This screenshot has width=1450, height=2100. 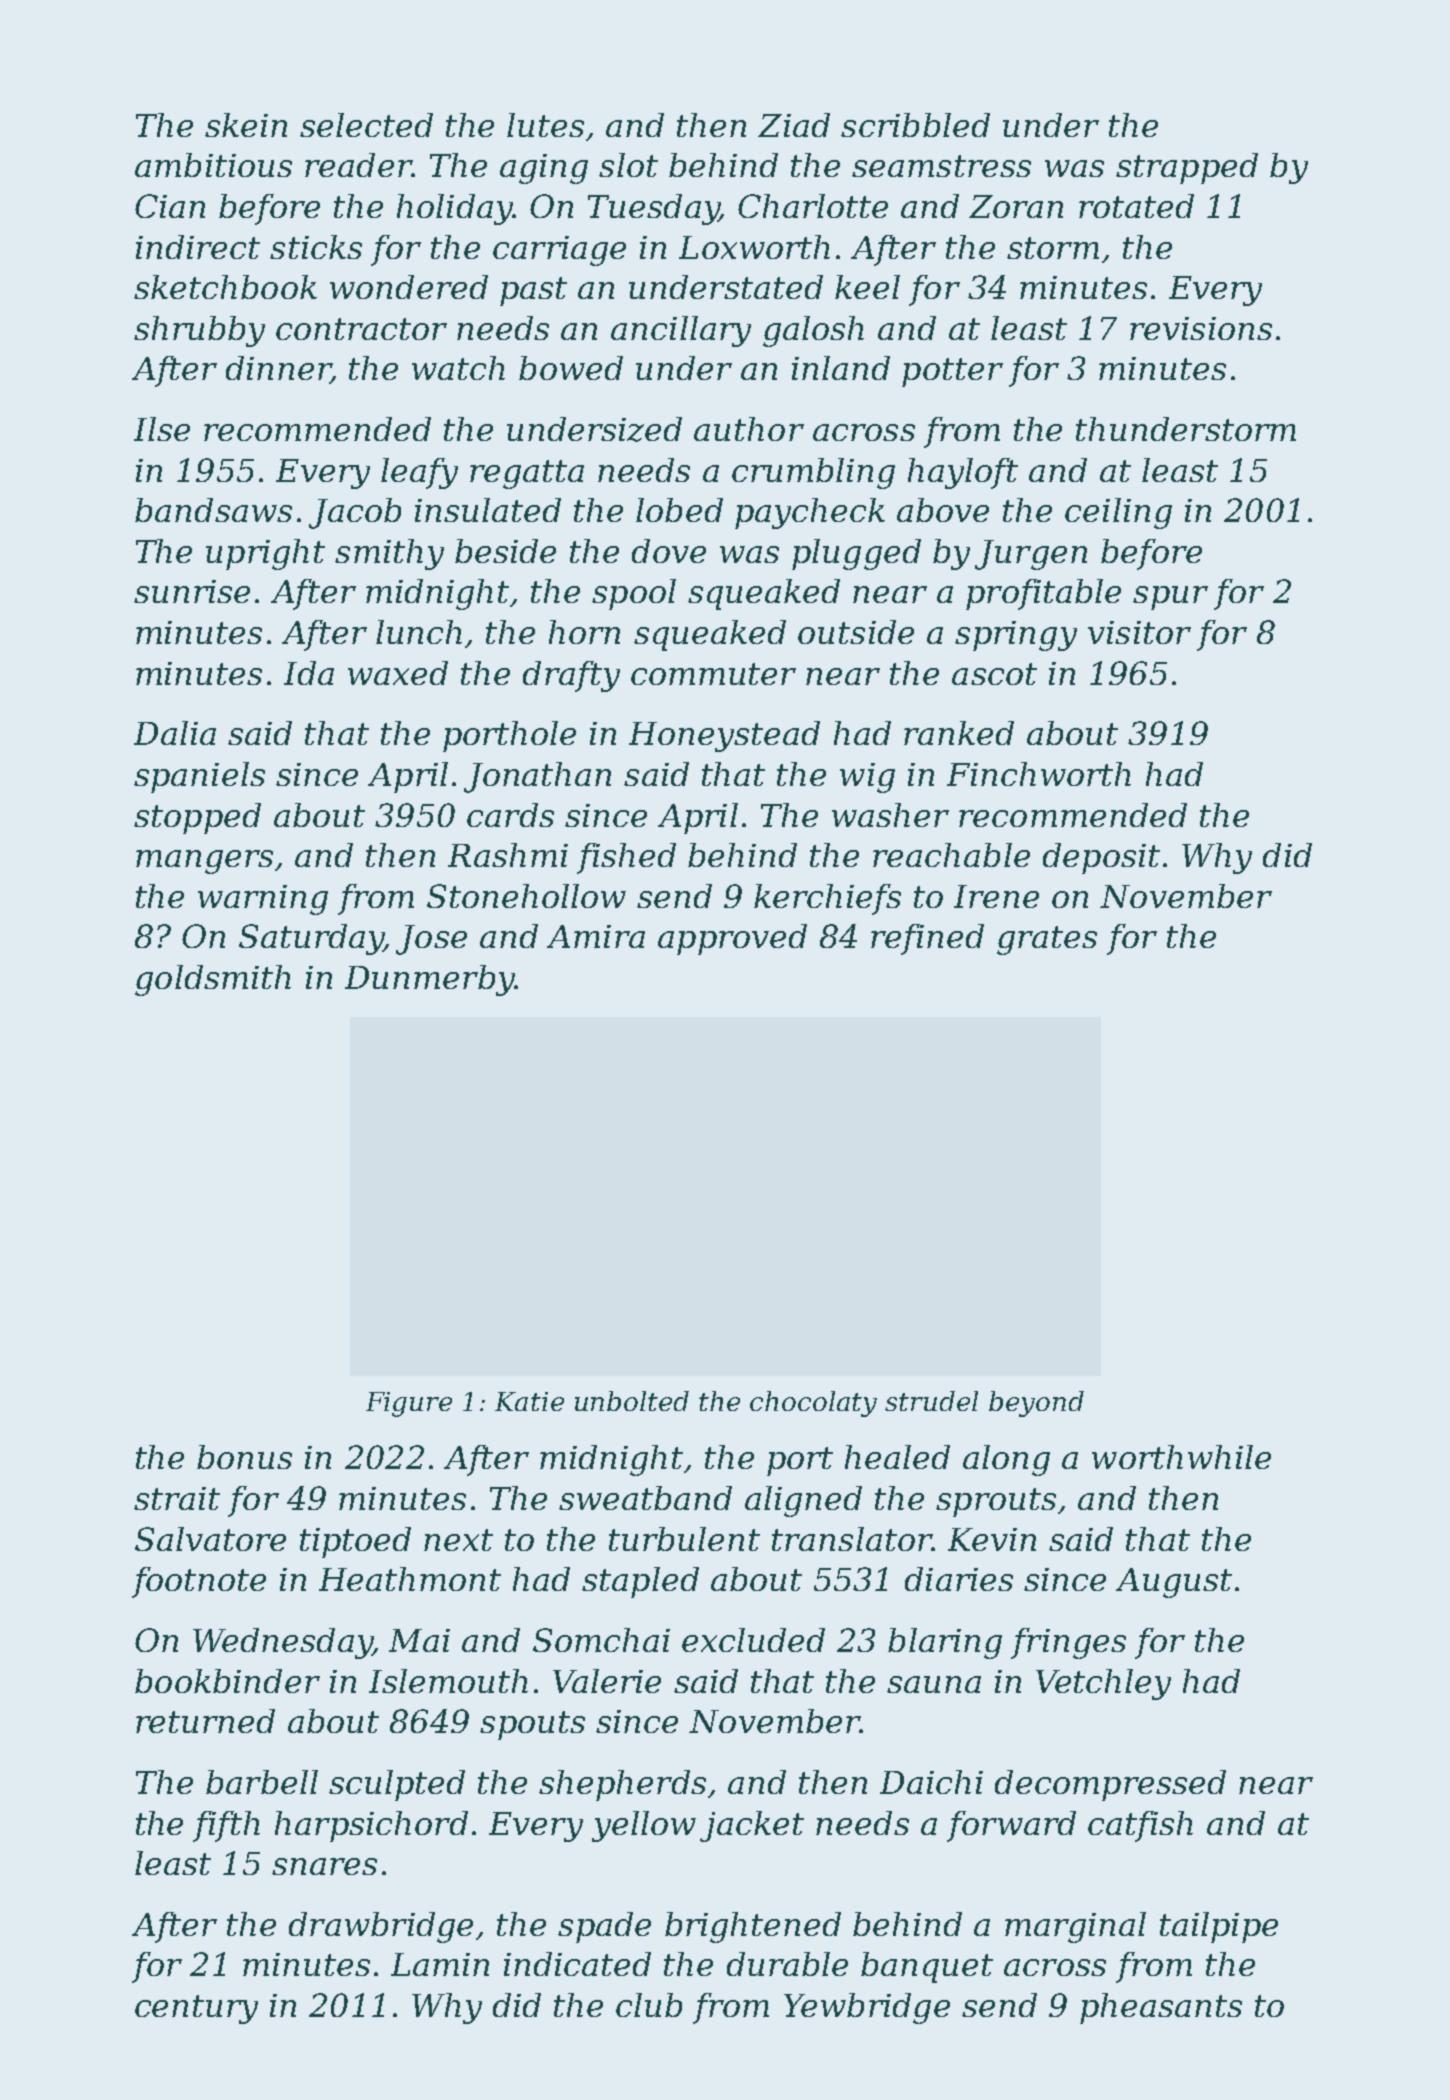 I want to click on Ilse, so click(x=162, y=429).
